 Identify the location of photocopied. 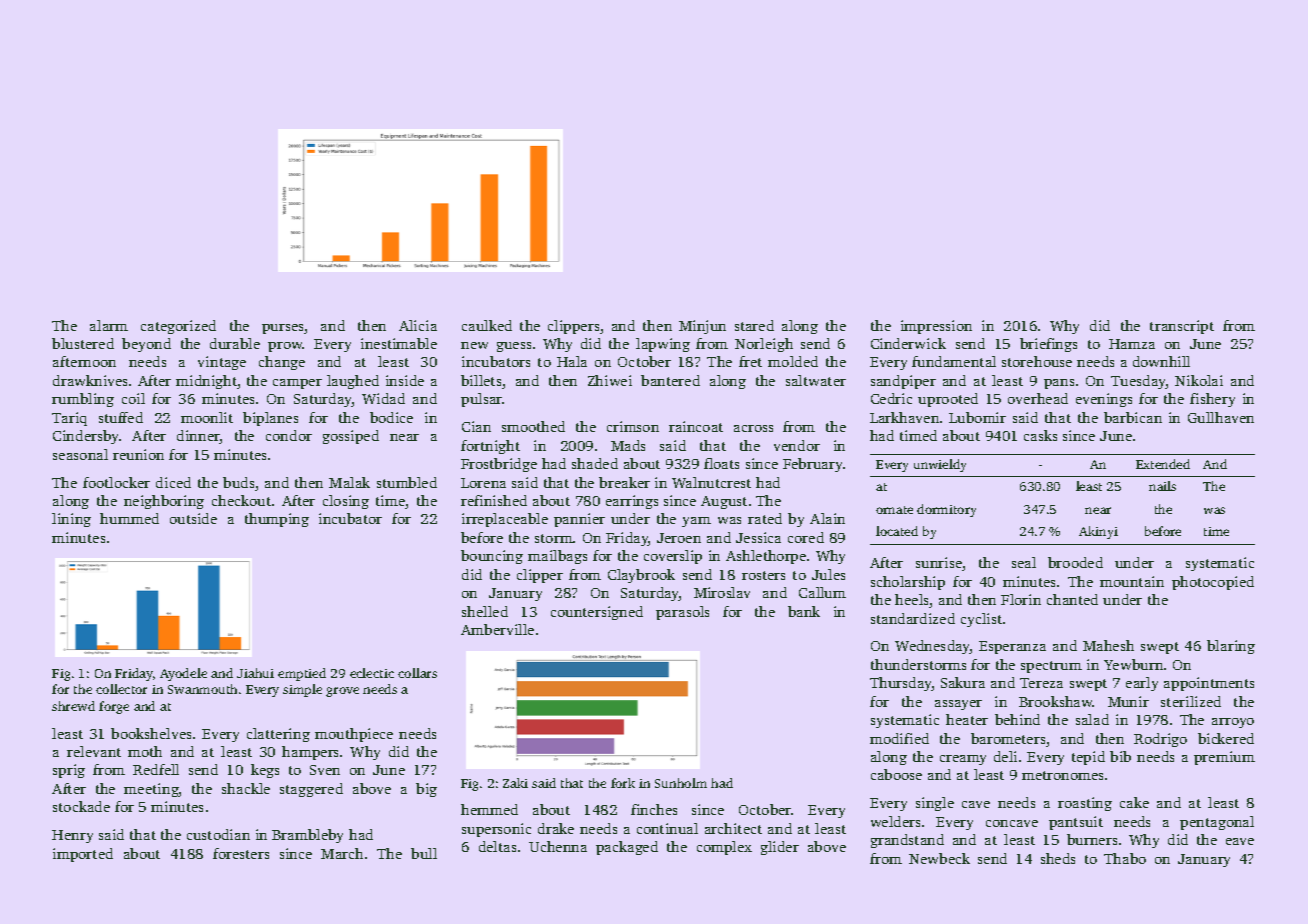
(1213, 583).
